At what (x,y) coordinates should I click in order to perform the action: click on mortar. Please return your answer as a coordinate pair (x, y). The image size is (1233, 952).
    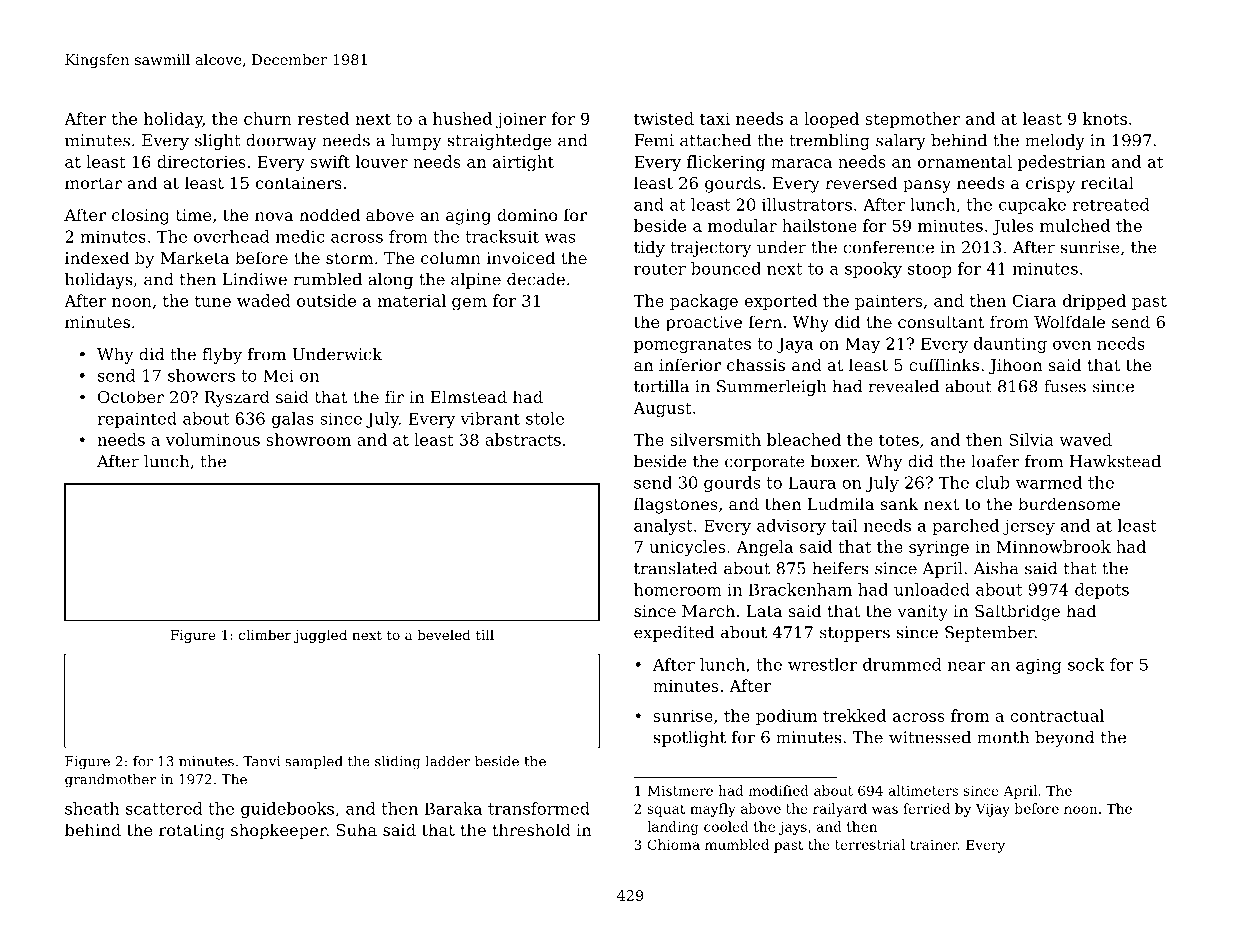
    Looking at the image, I should click on (93, 183).
